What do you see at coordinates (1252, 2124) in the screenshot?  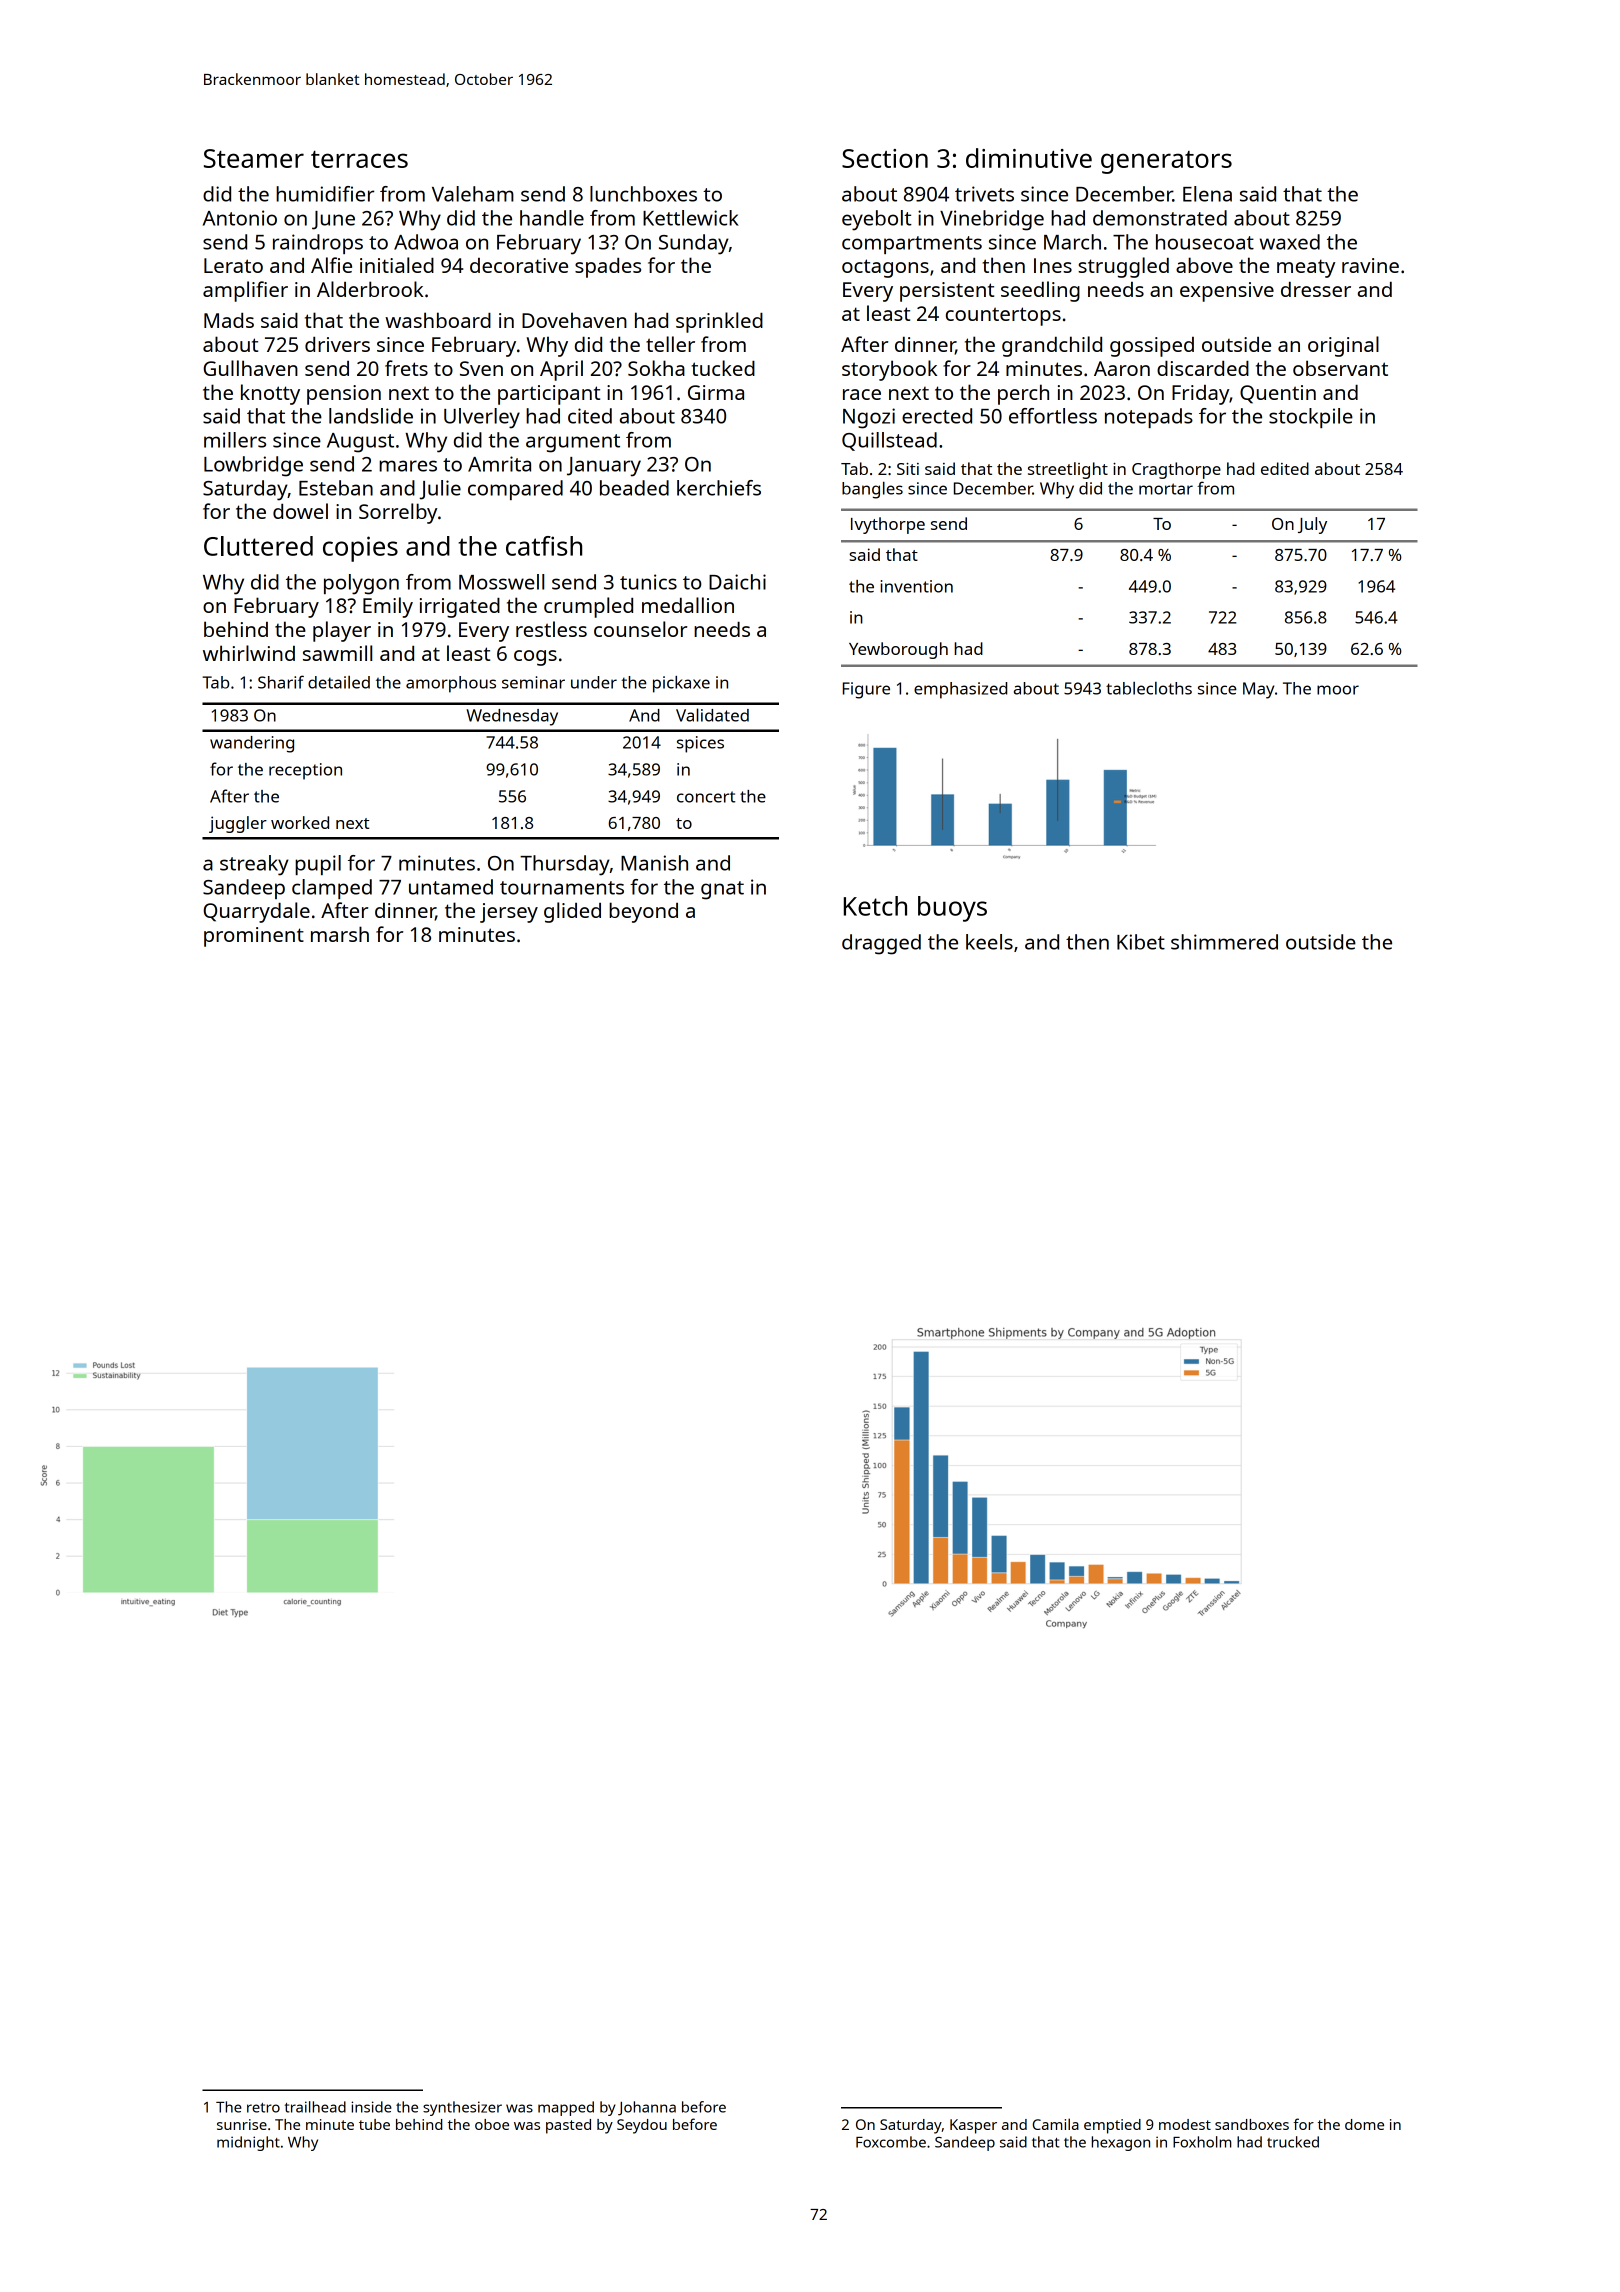 I see `sandboxes` at bounding box center [1252, 2124].
